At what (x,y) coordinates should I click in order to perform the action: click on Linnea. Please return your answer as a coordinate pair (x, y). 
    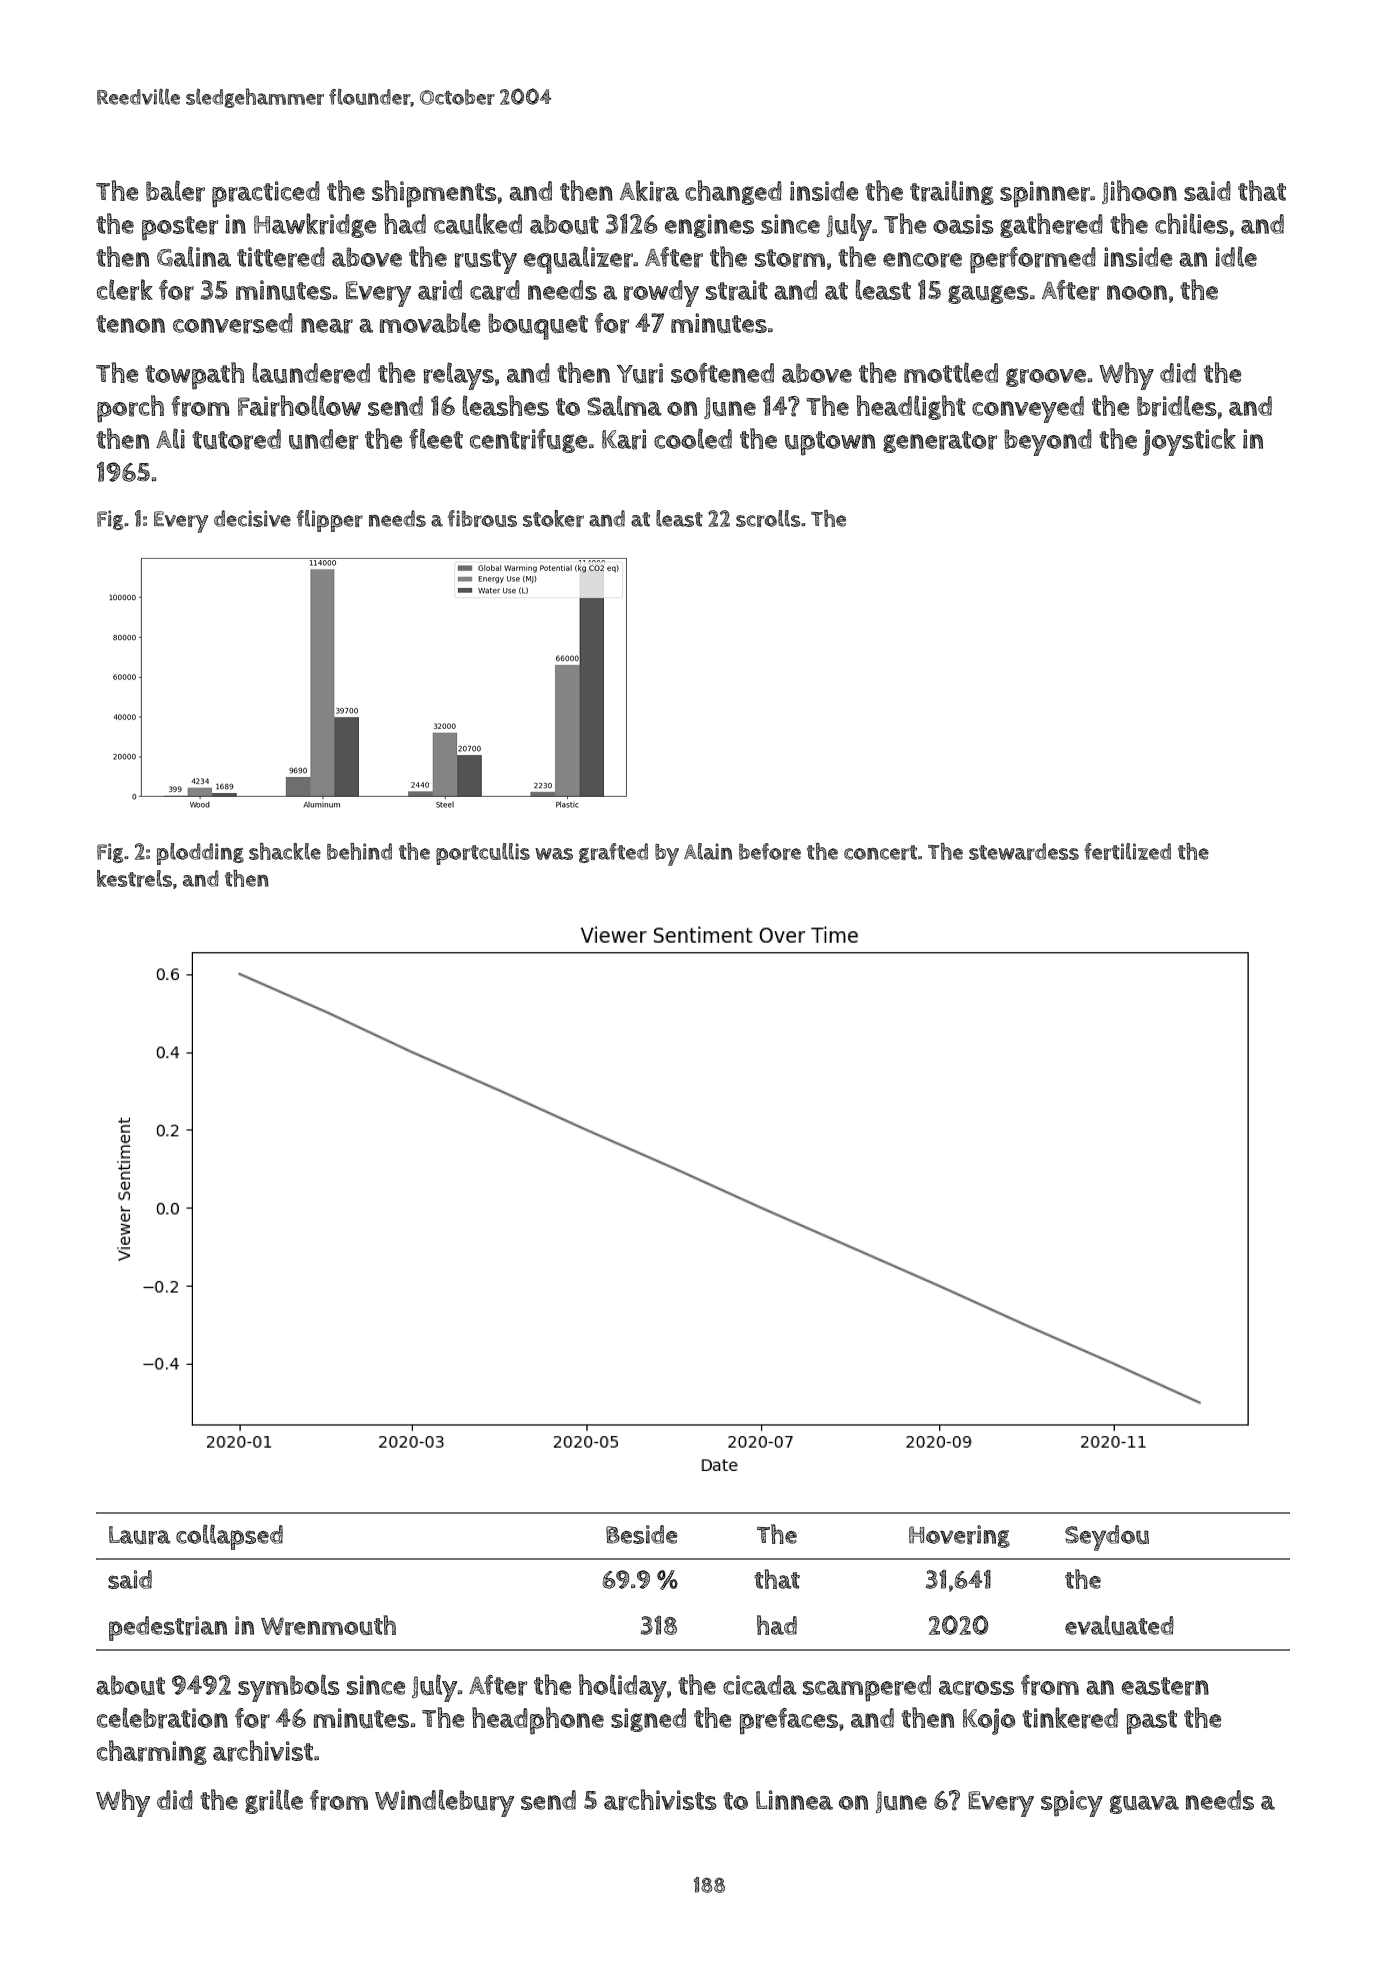
    Looking at the image, I should click on (794, 1800).
